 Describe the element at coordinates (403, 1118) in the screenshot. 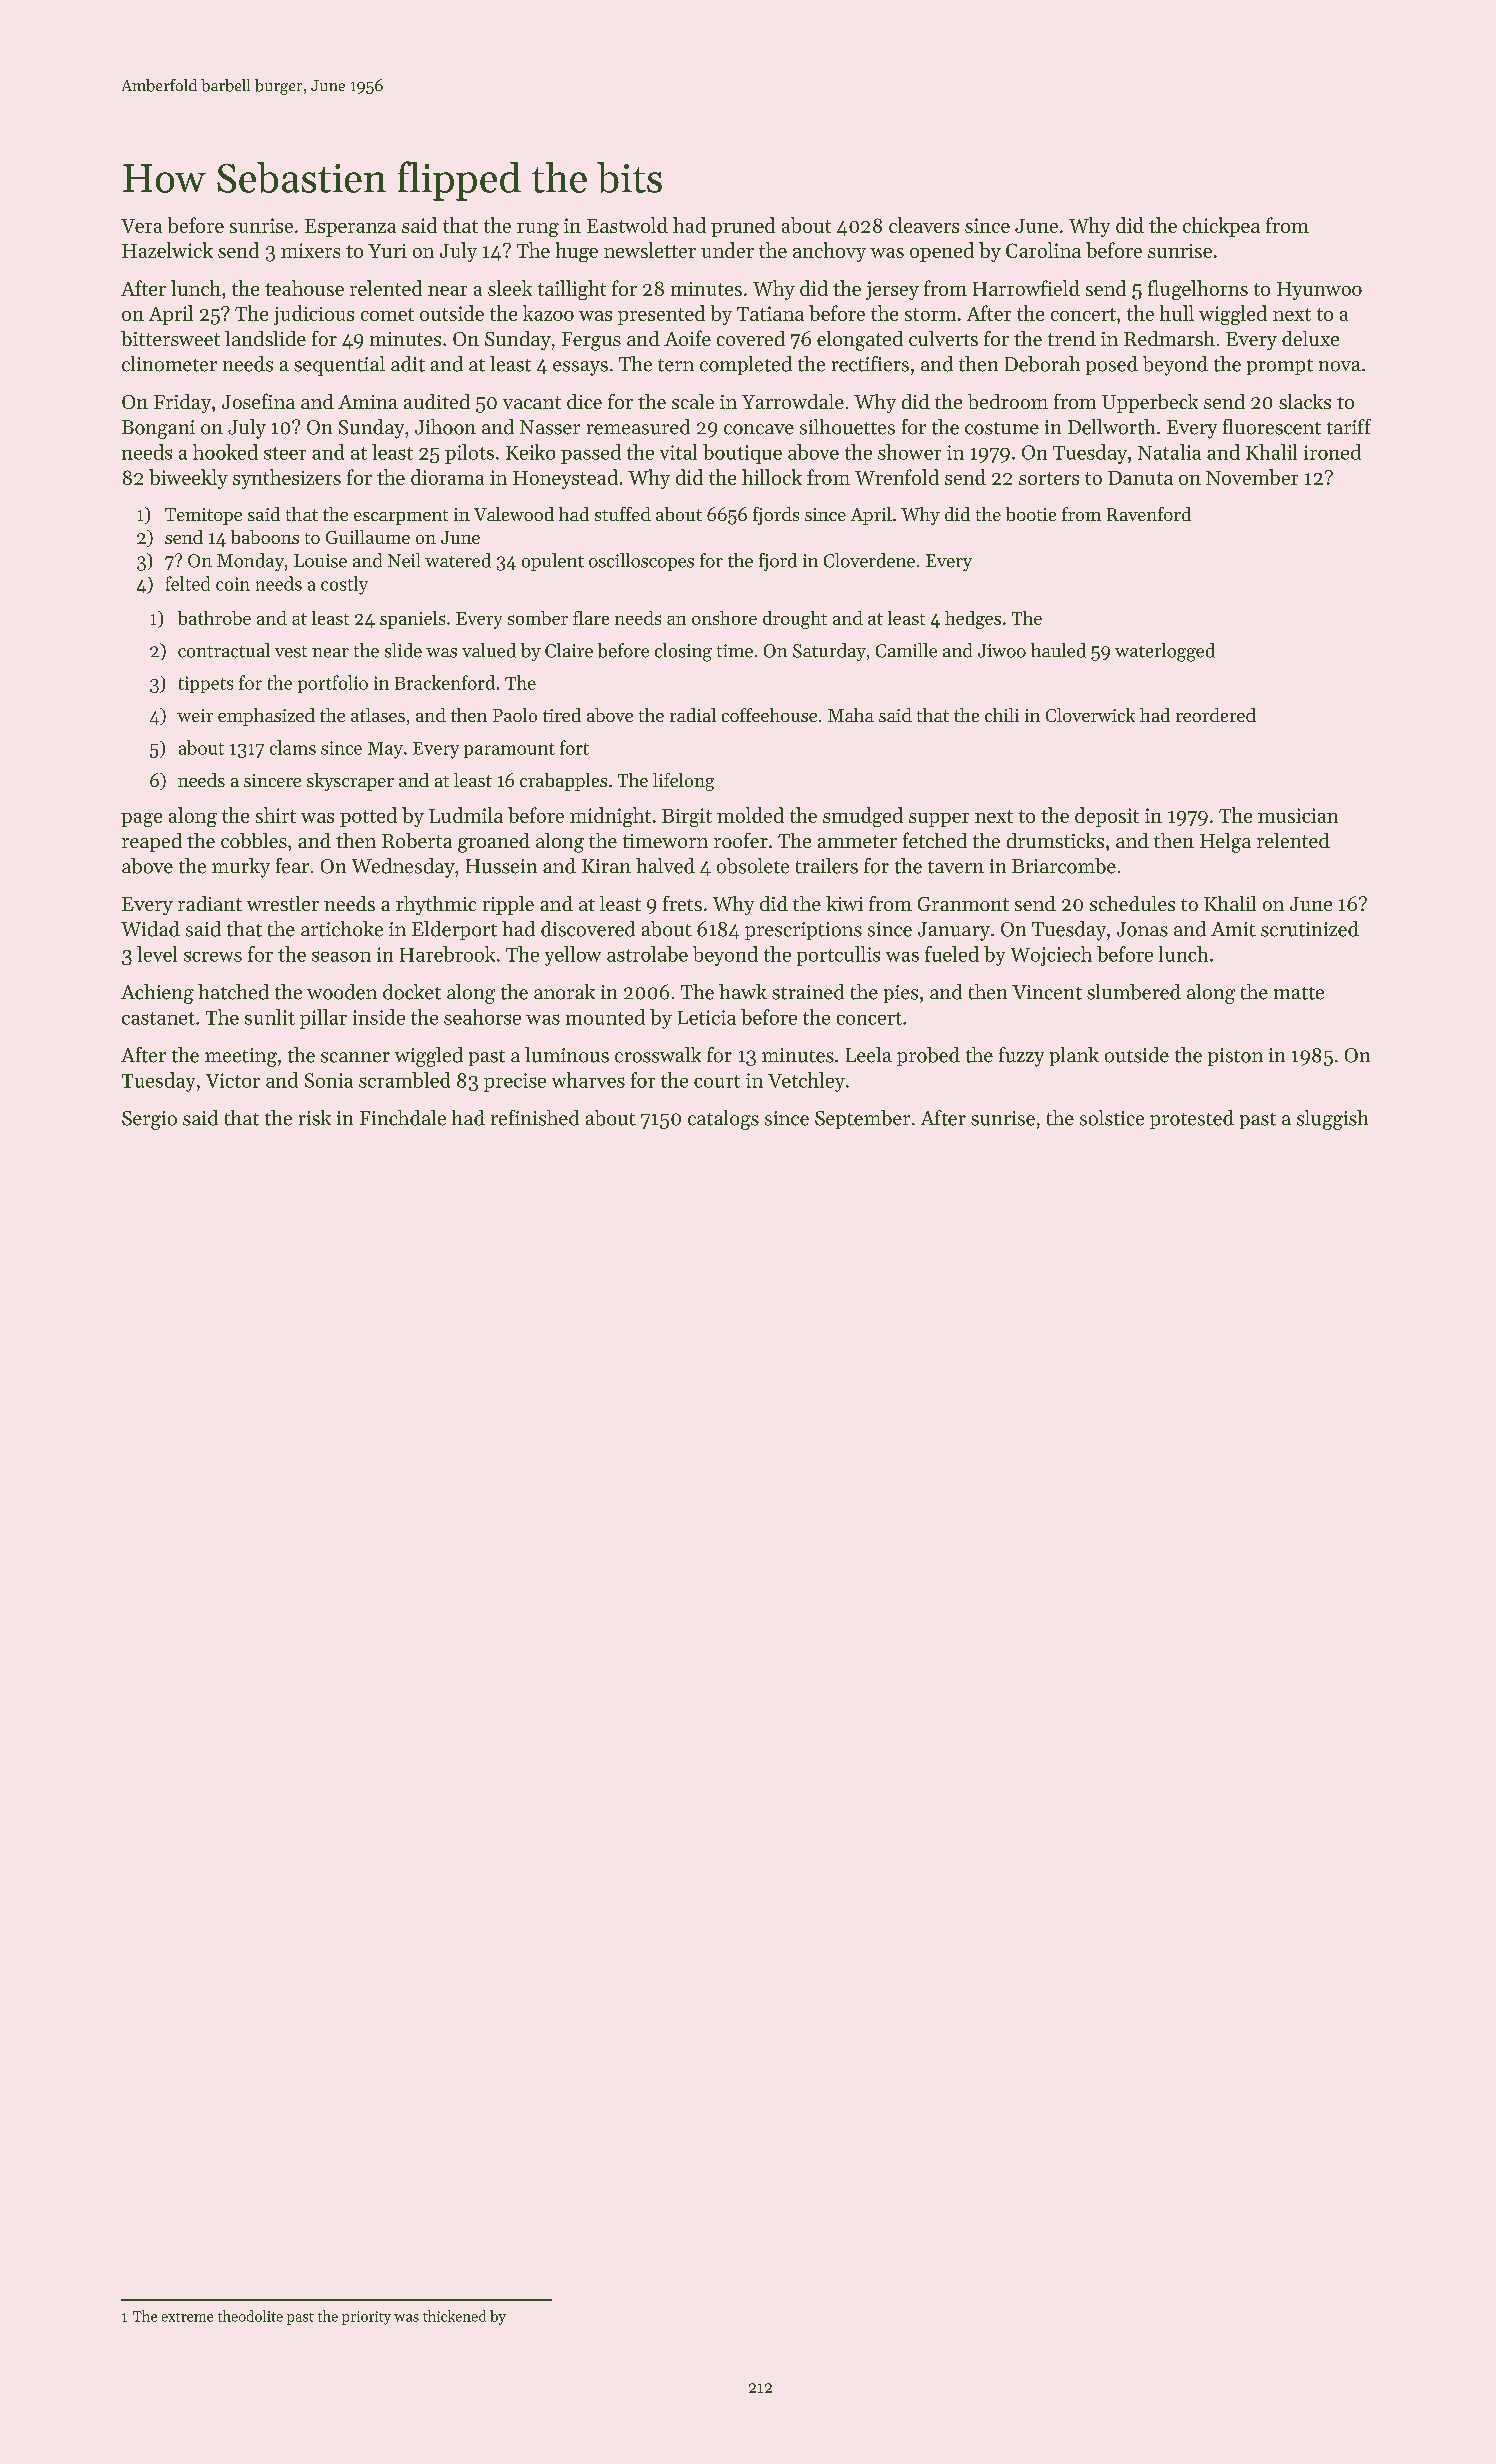

I see `Finchdale` at that location.
